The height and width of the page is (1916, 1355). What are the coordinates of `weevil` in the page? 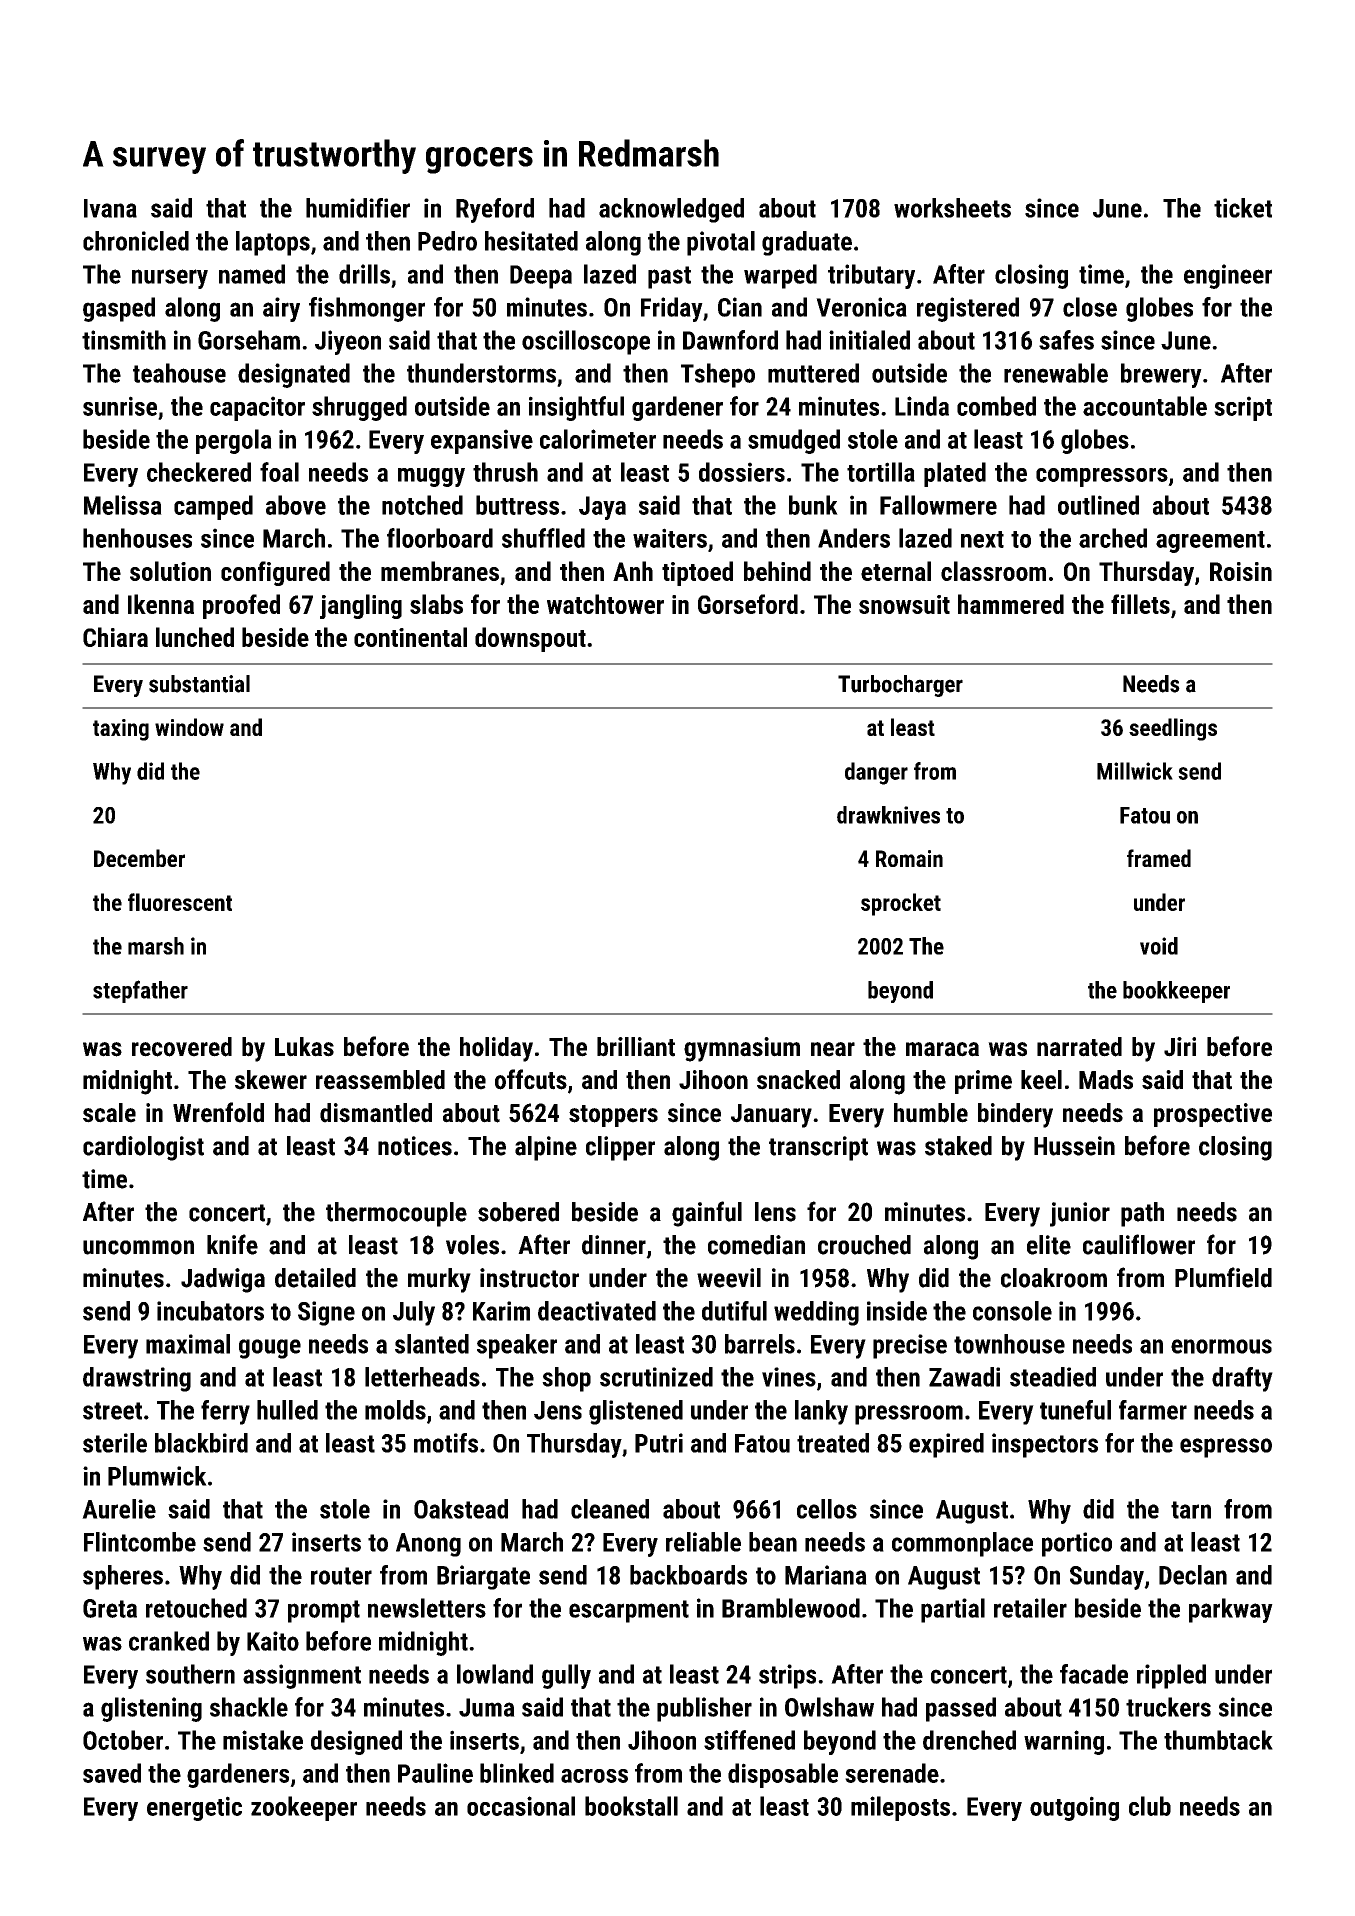 It's located at (729, 1278).
